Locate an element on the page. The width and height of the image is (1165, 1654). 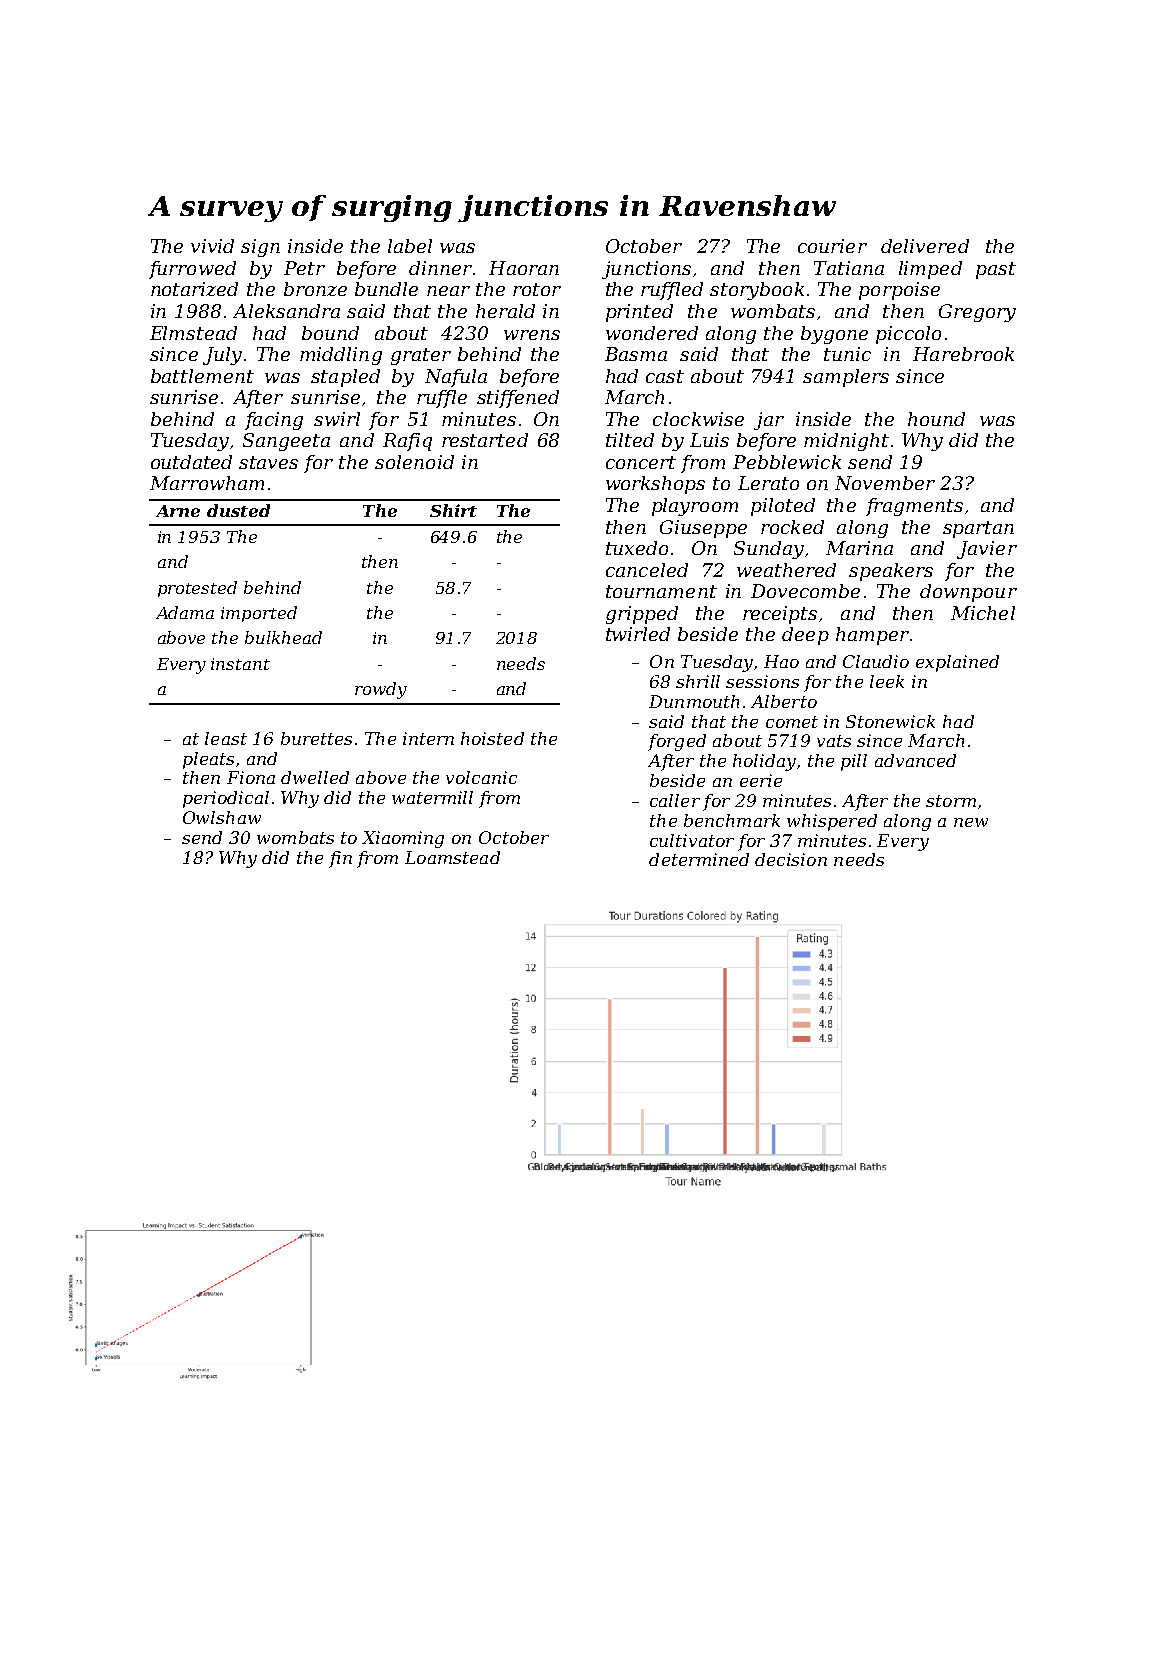
midnight is located at coordinates (846, 442).
